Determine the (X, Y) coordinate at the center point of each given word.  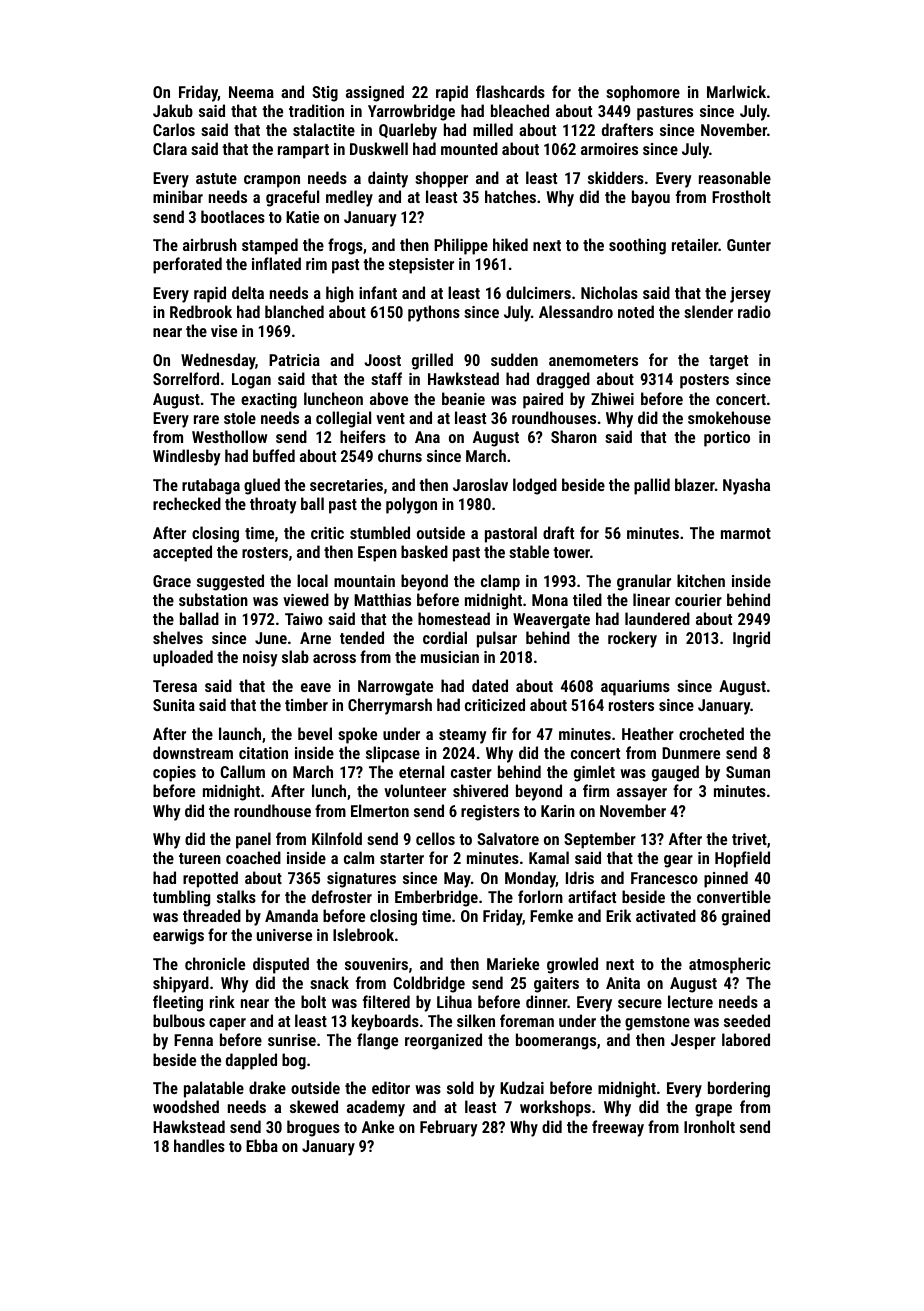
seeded (747, 1020)
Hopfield (742, 859)
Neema (251, 92)
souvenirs (376, 964)
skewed (314, 1106)
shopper (441, 179)
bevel (315, 733)
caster (471, 772)
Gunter (749, 245)
